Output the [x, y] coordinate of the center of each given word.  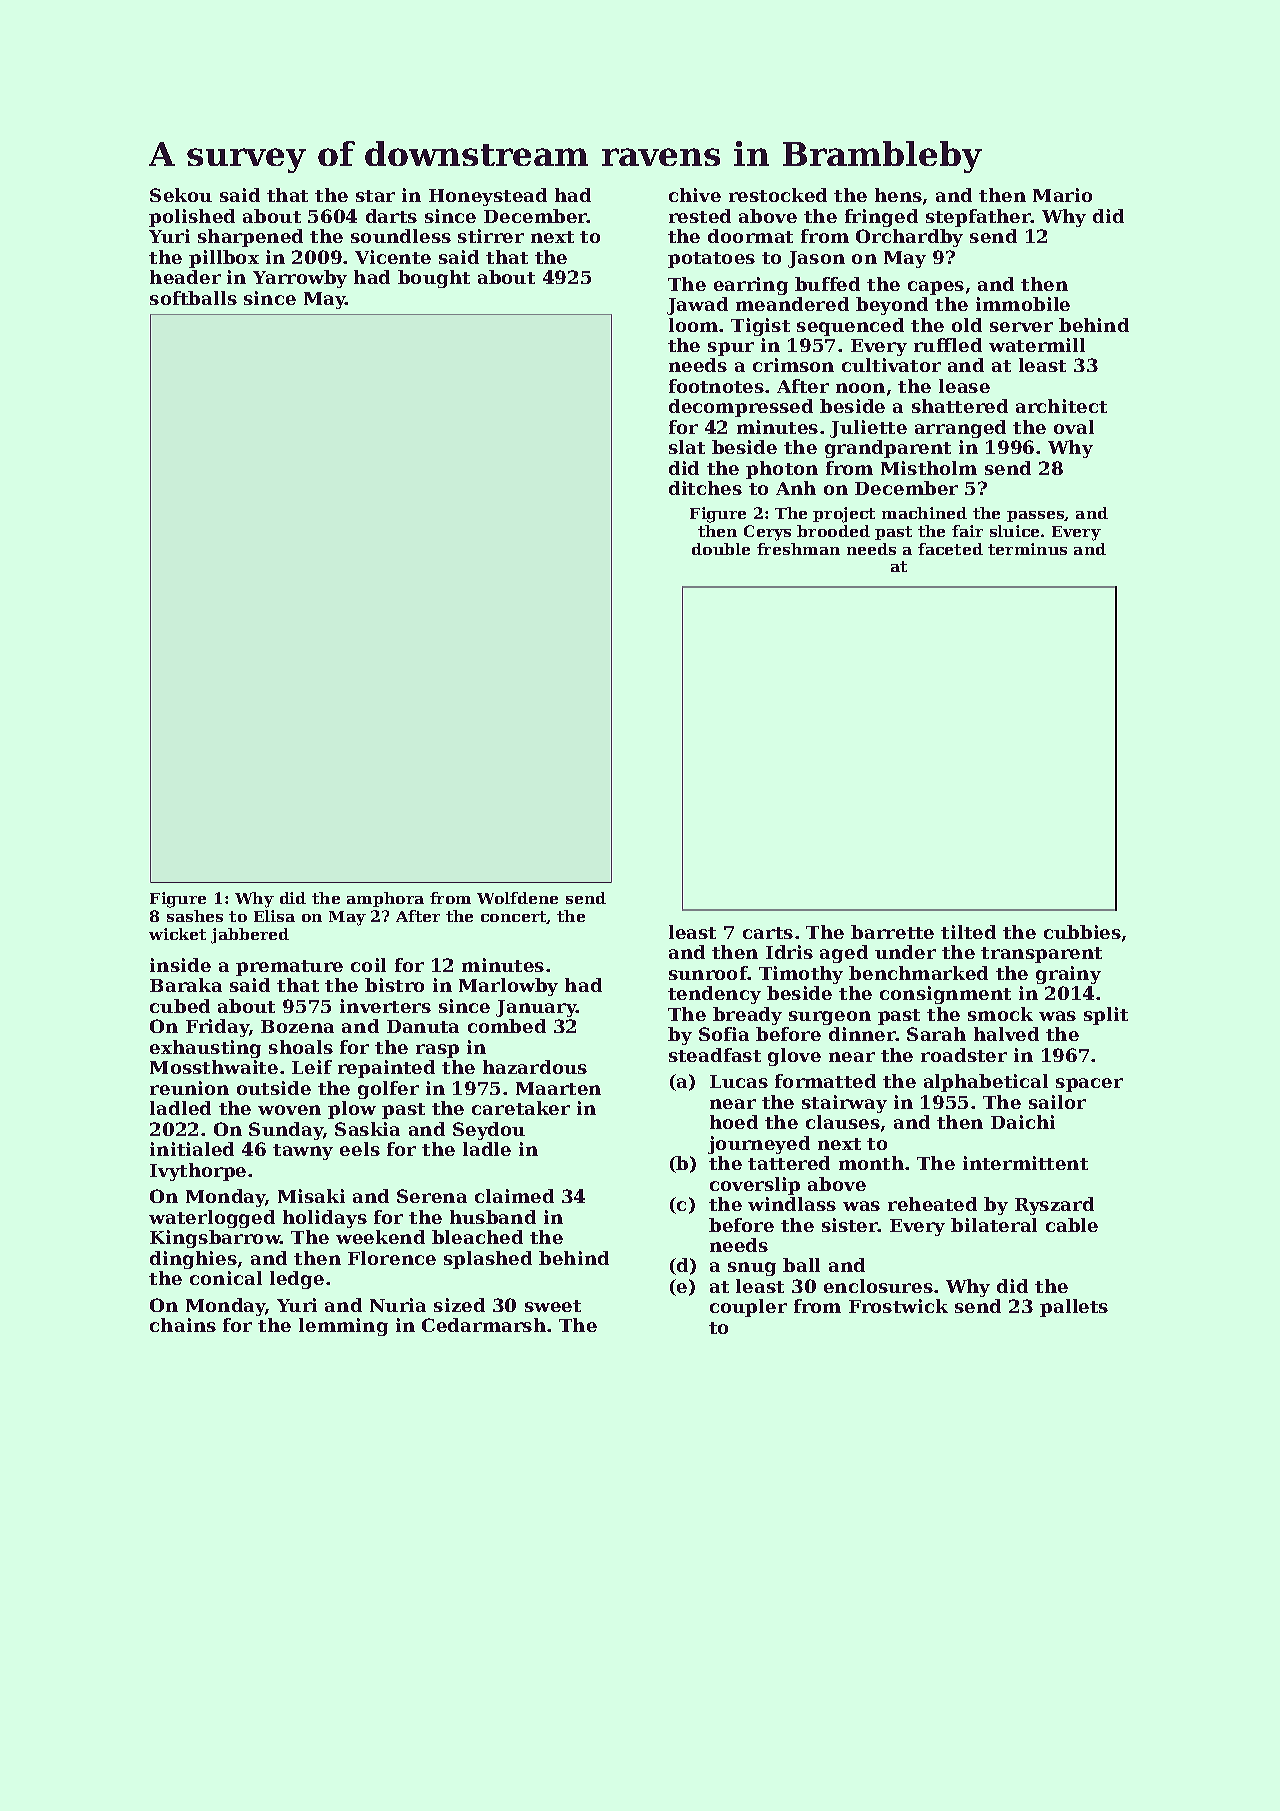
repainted [386, 1069]
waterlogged [212, 1219]
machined [924, 513]
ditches [705, 488]
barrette [892, 932]
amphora [385, 899]
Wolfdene [517, 898]
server [1021, 327]
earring [751, 286]
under [905, 952]
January [536, 1008]
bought [434, 279]
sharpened [250, 238]
